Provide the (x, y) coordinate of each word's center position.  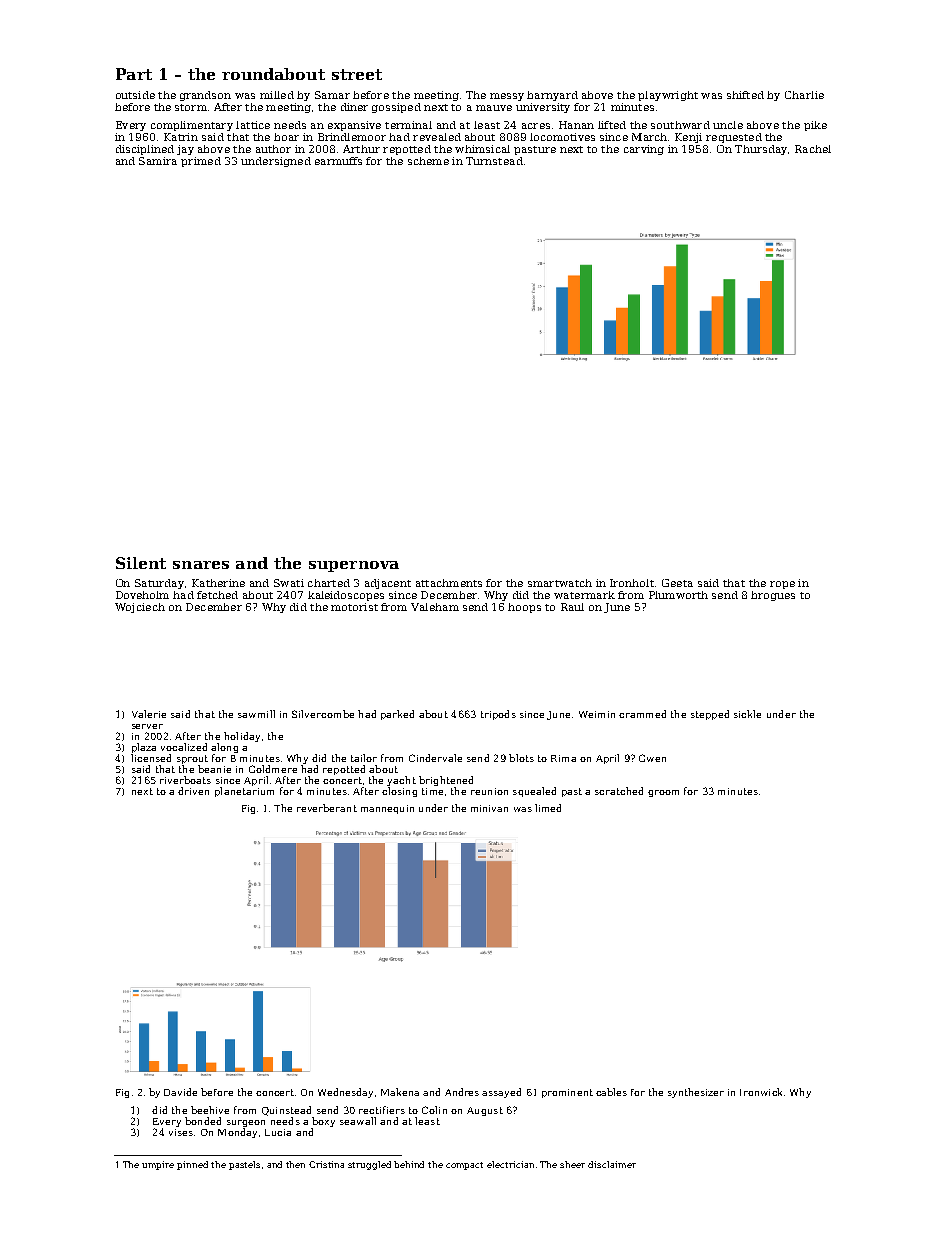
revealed (437, 137)
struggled (369, 1165)
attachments (449, 583)
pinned (192, 1165)
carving (644, 150)
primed (201, 162)
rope (782, 585)
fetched (217, 595)
